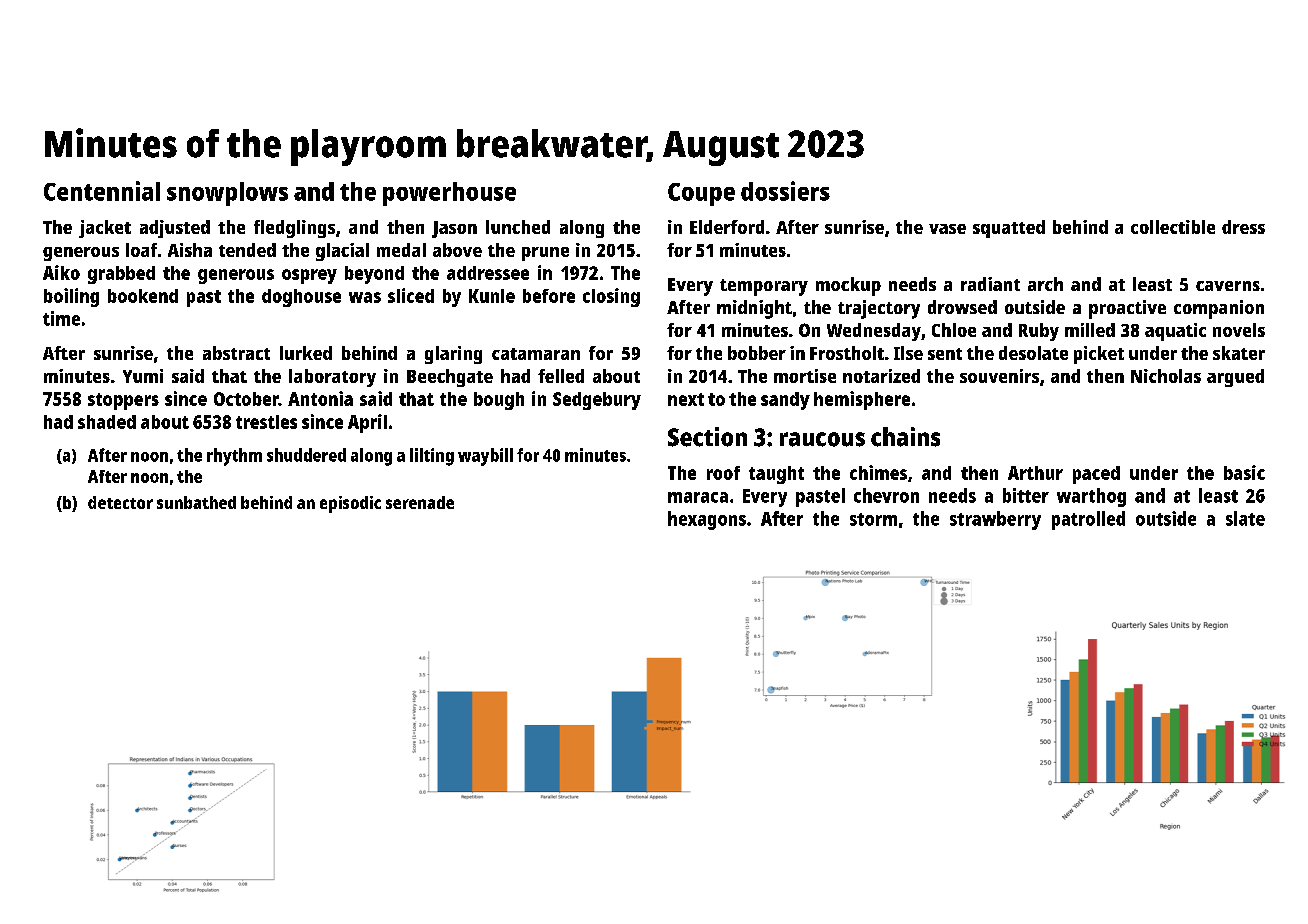 The height and width of the document is (924, 1308). What do you see at coordinates (785, 191) in the document?
I see `dossiers` at bounding box center [785, 191].
